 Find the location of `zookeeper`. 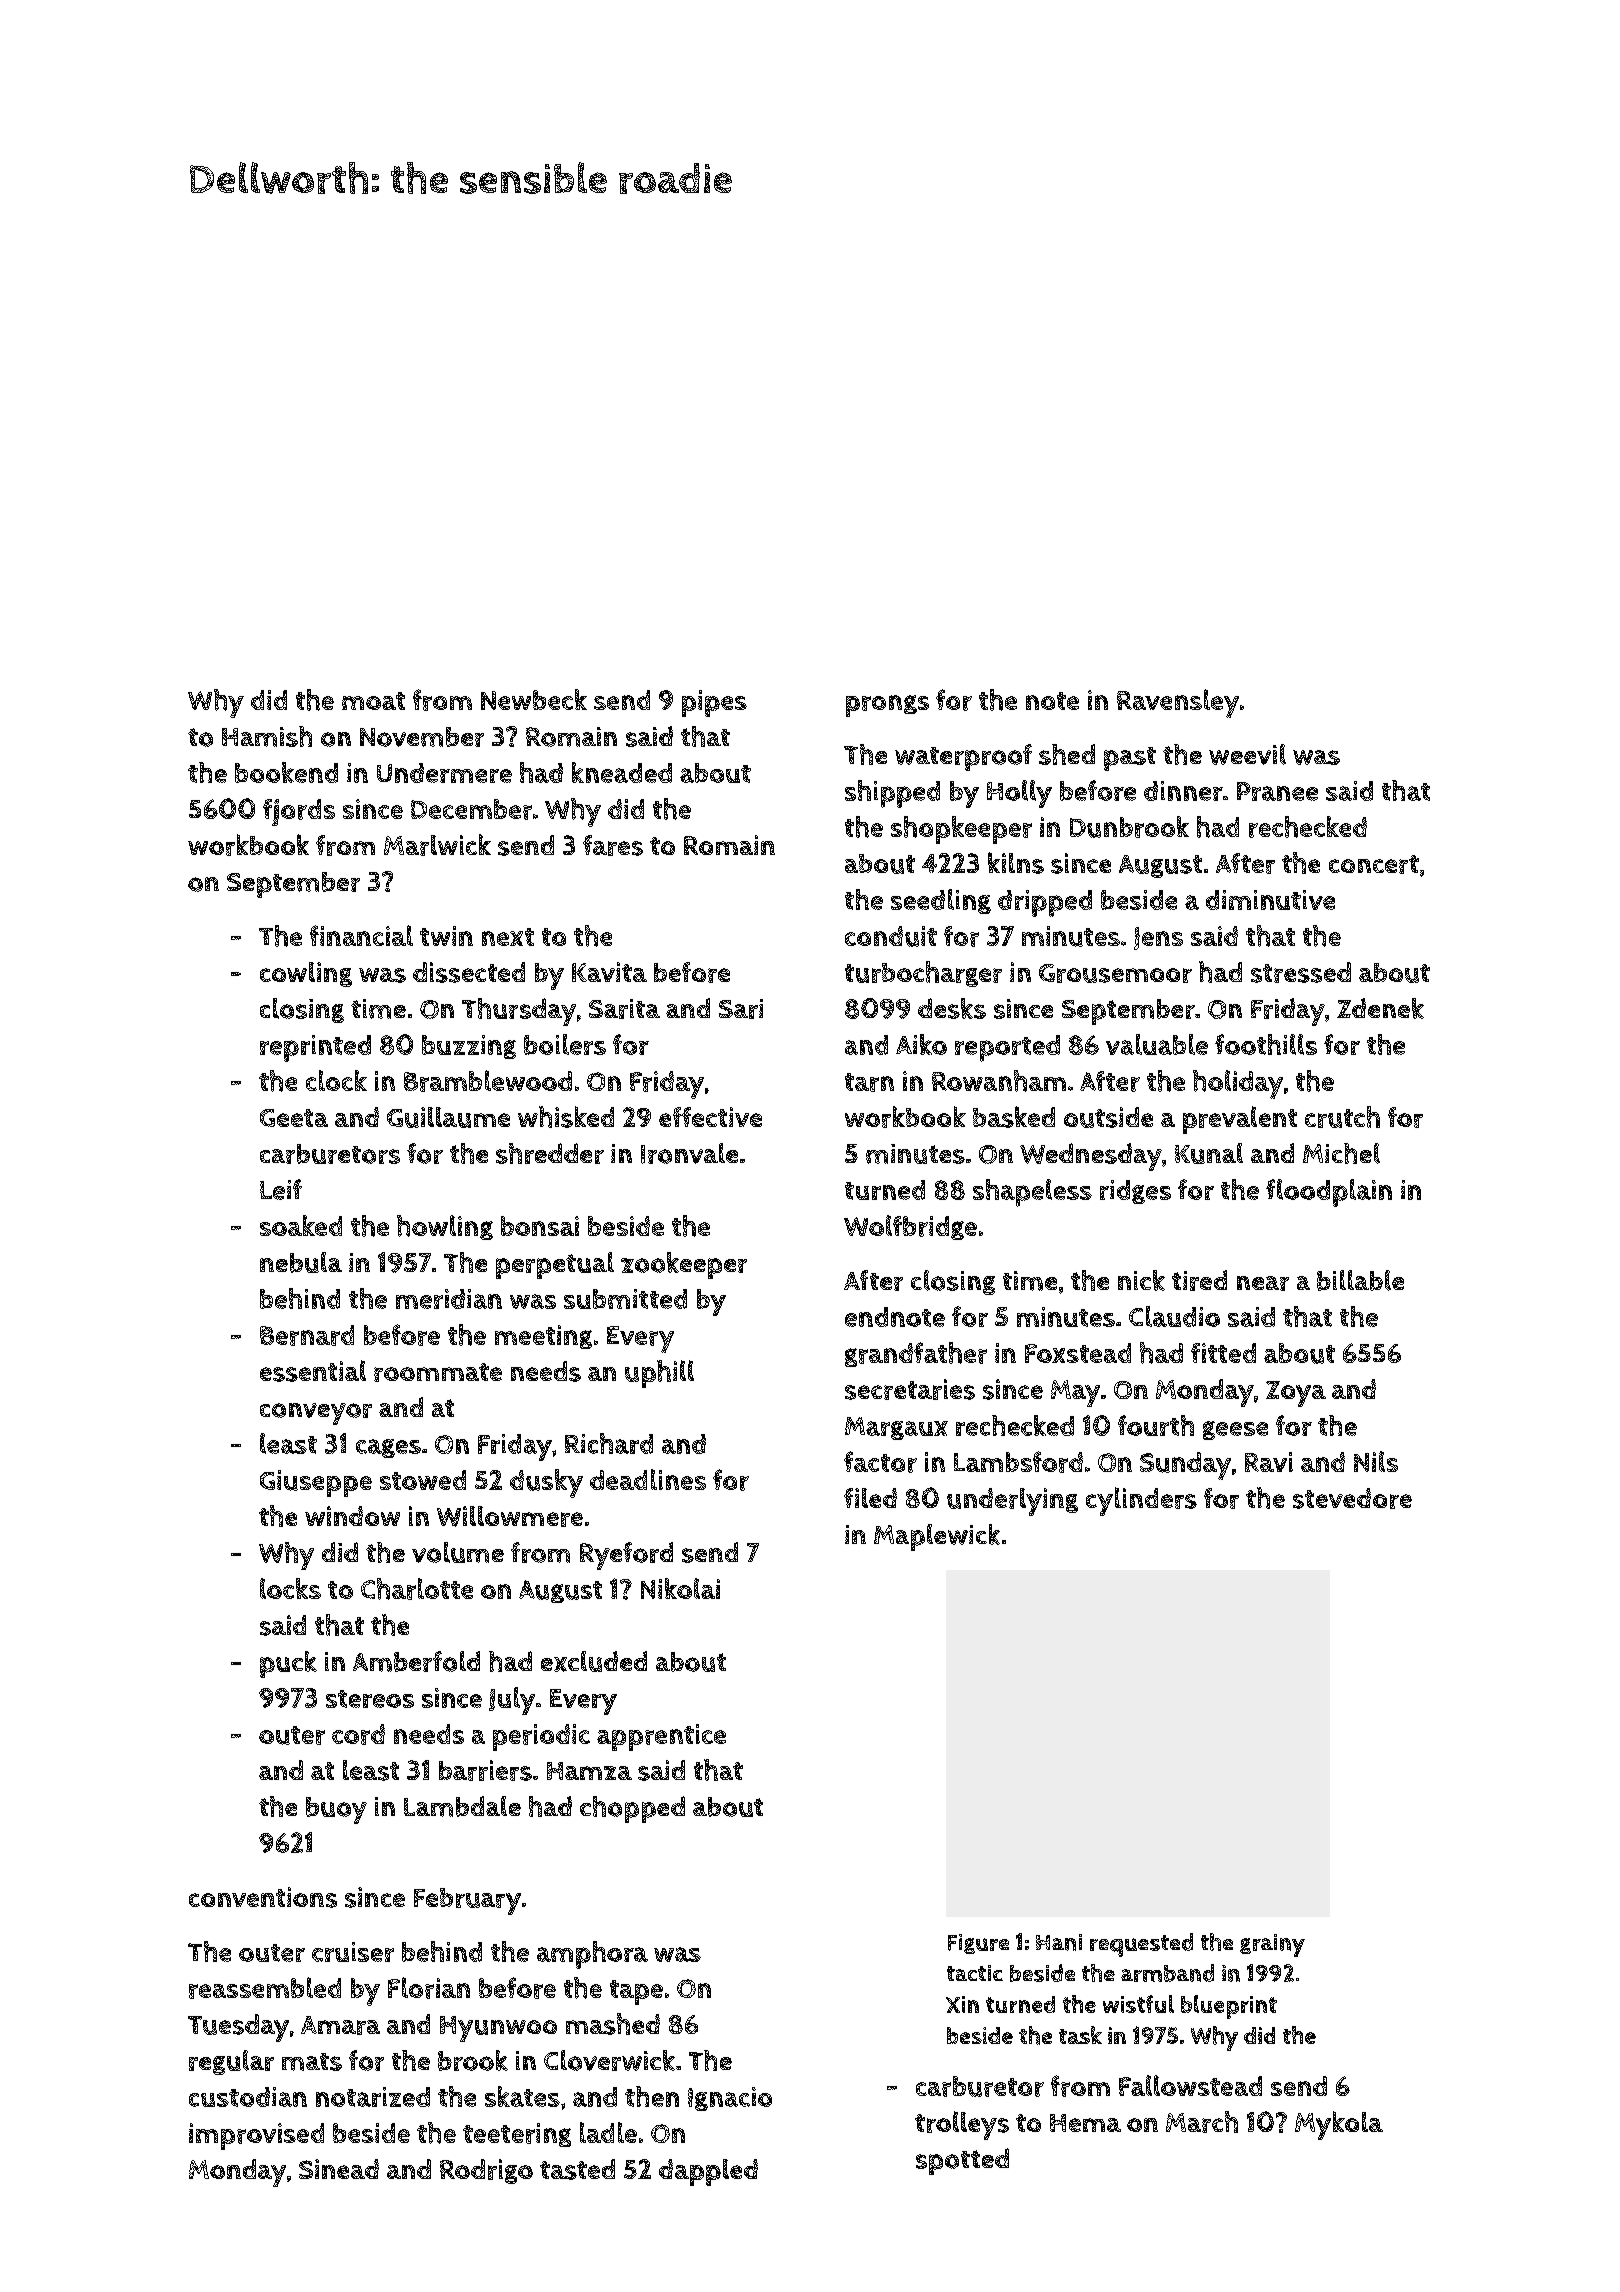

zookeeper is located at coordinates (684, 1265).
